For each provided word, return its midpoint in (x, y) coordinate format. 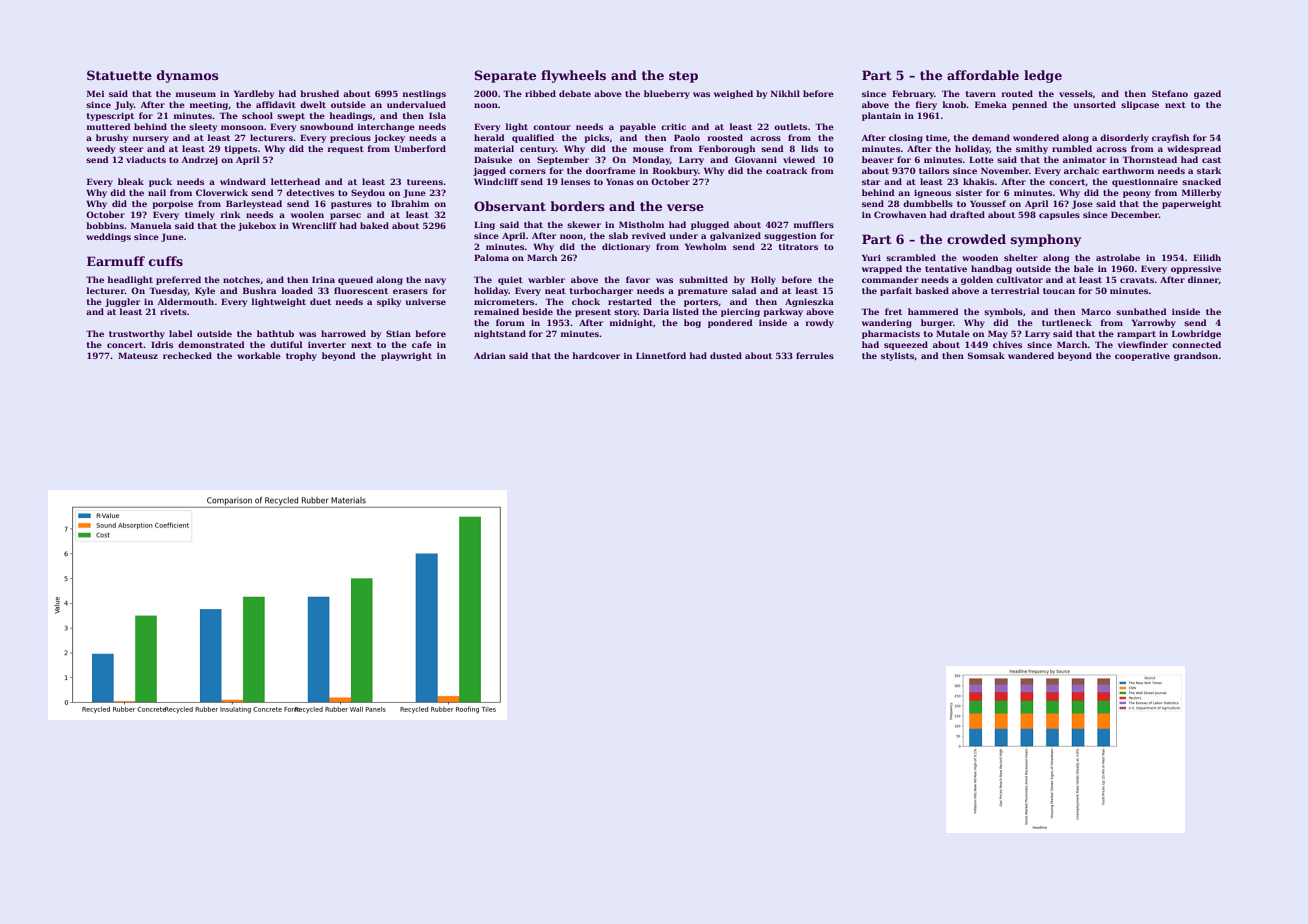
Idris (162, 344)
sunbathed (1141, 311)
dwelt (313, 104)
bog (692, 323)
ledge (1043, 76)
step (683, 77)
